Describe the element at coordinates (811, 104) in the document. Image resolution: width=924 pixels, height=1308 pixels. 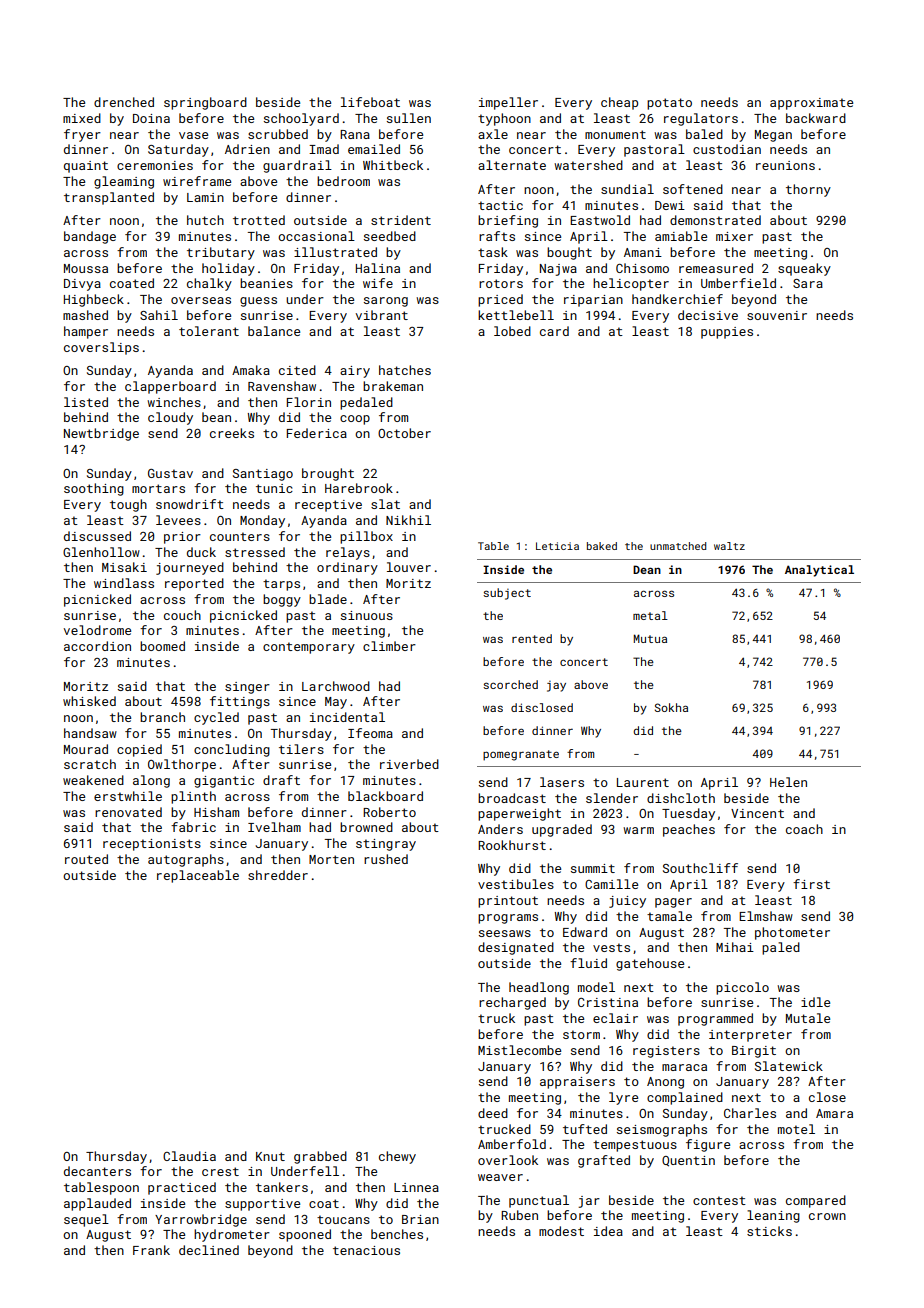
I see `approximate` at that location.
